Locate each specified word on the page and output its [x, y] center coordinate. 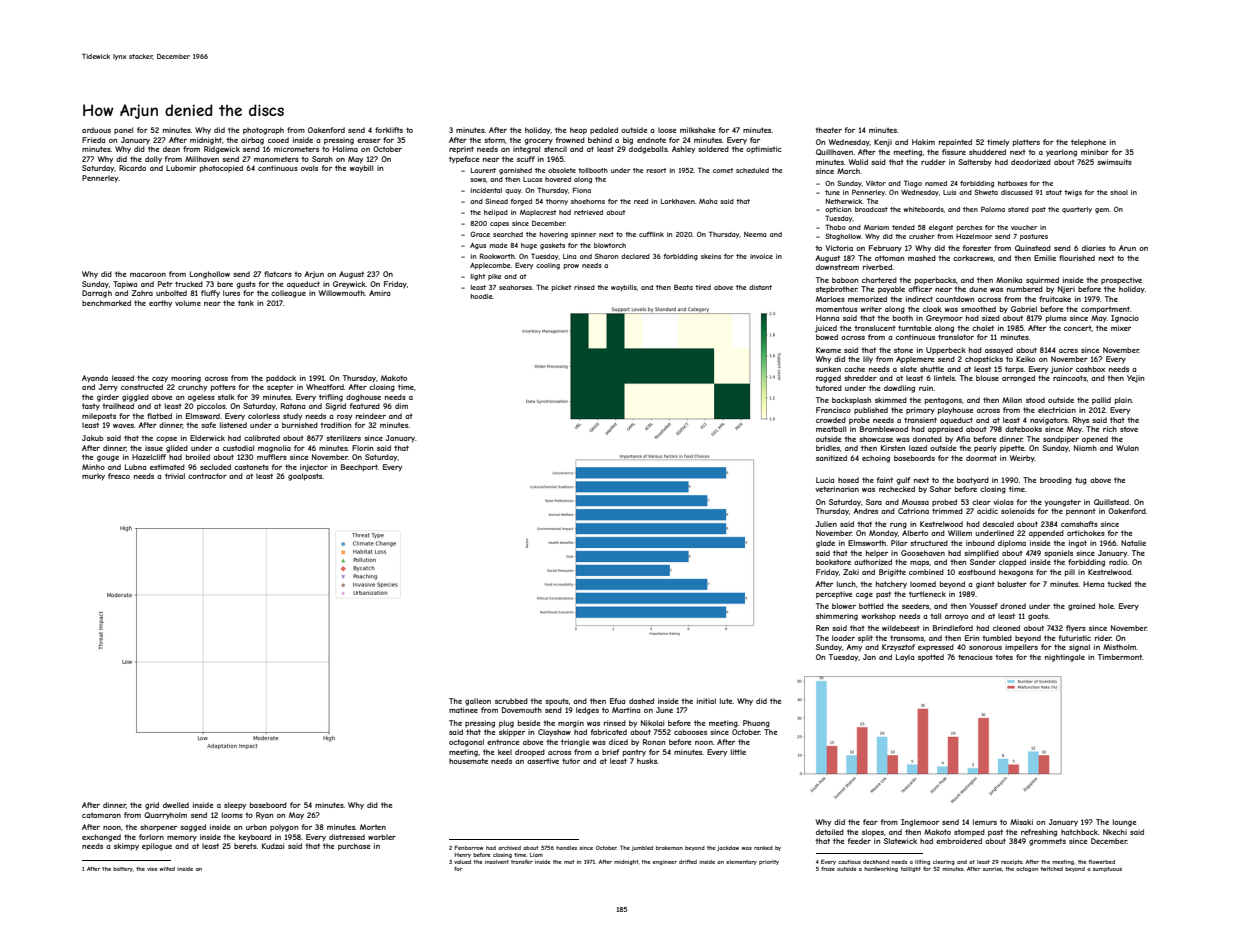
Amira [379, 293]
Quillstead [1111, 502]
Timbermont [1120, 657]
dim [401, 406]
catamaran [101, 815]
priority [769, 862]
